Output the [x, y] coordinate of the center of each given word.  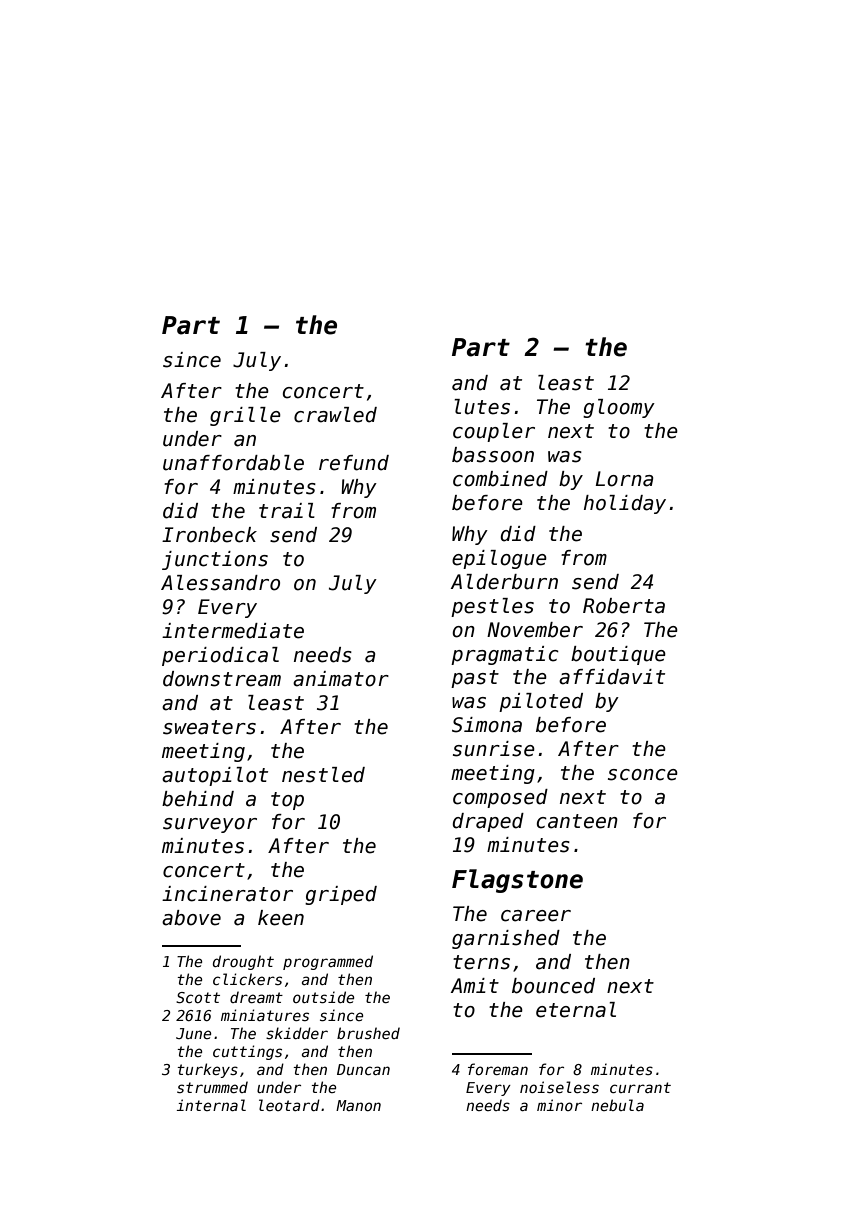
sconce [643, 775]
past [475, 679]
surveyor [210, 825]
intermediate [233, 631]
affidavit [612, 677]
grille [245, 416]
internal [211, 1105]
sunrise [494, 749]
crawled [335, 415]
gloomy [619, 408]
